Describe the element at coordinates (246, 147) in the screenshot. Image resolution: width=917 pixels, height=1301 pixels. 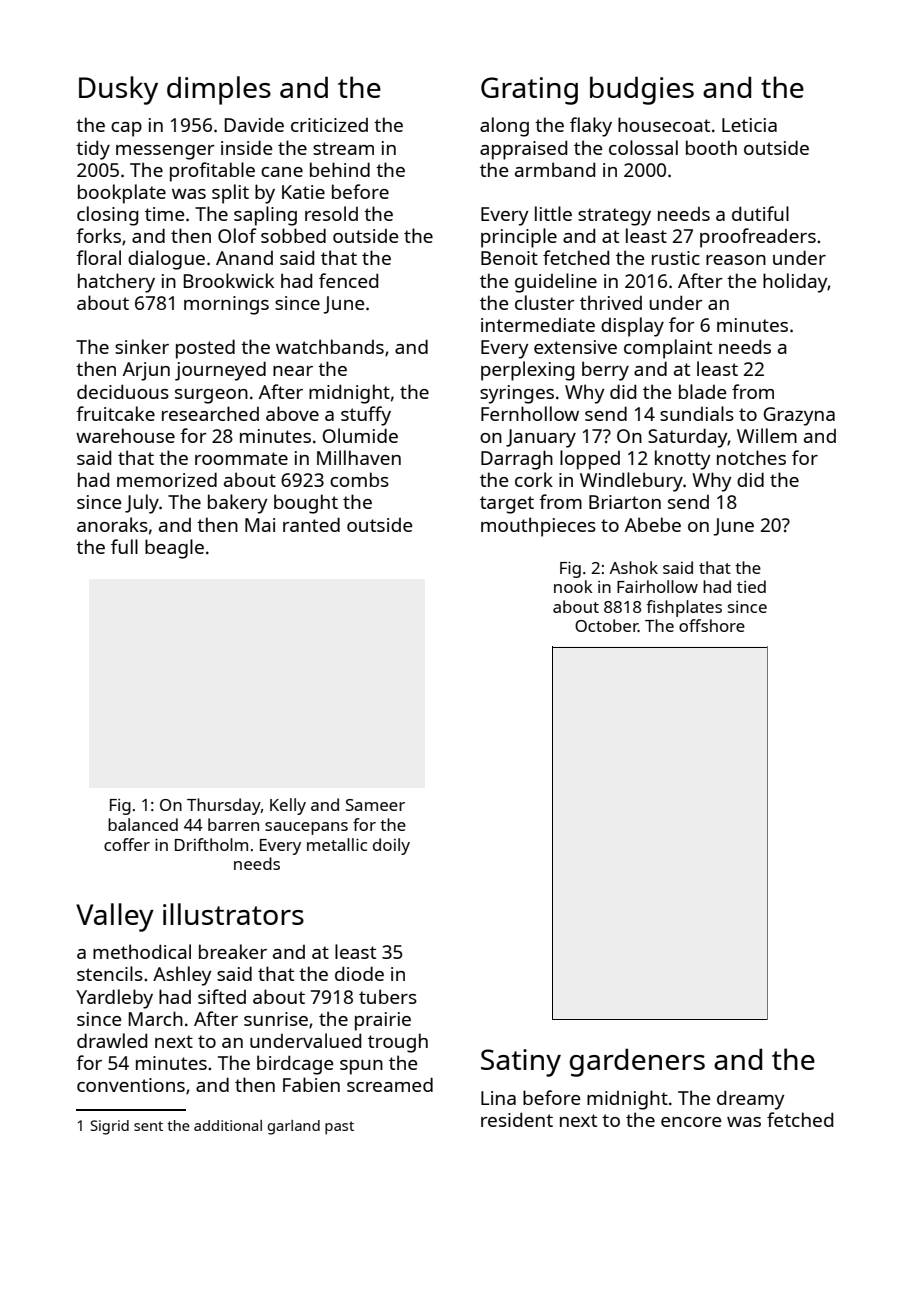
I see `inside` at that location.
